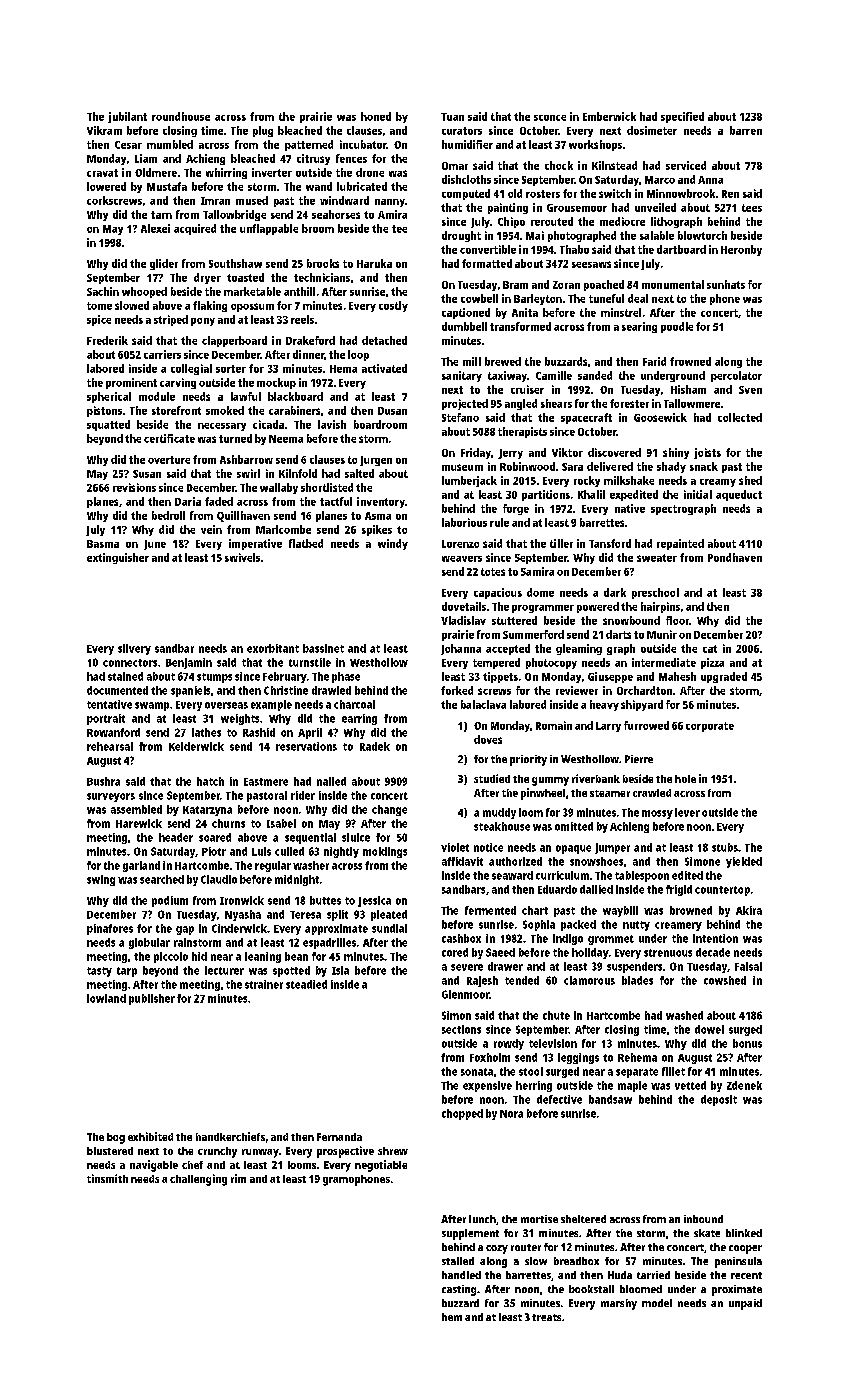  Describe the element at coordinates (380, 424) in the document. I see `boardroom` at that location.
